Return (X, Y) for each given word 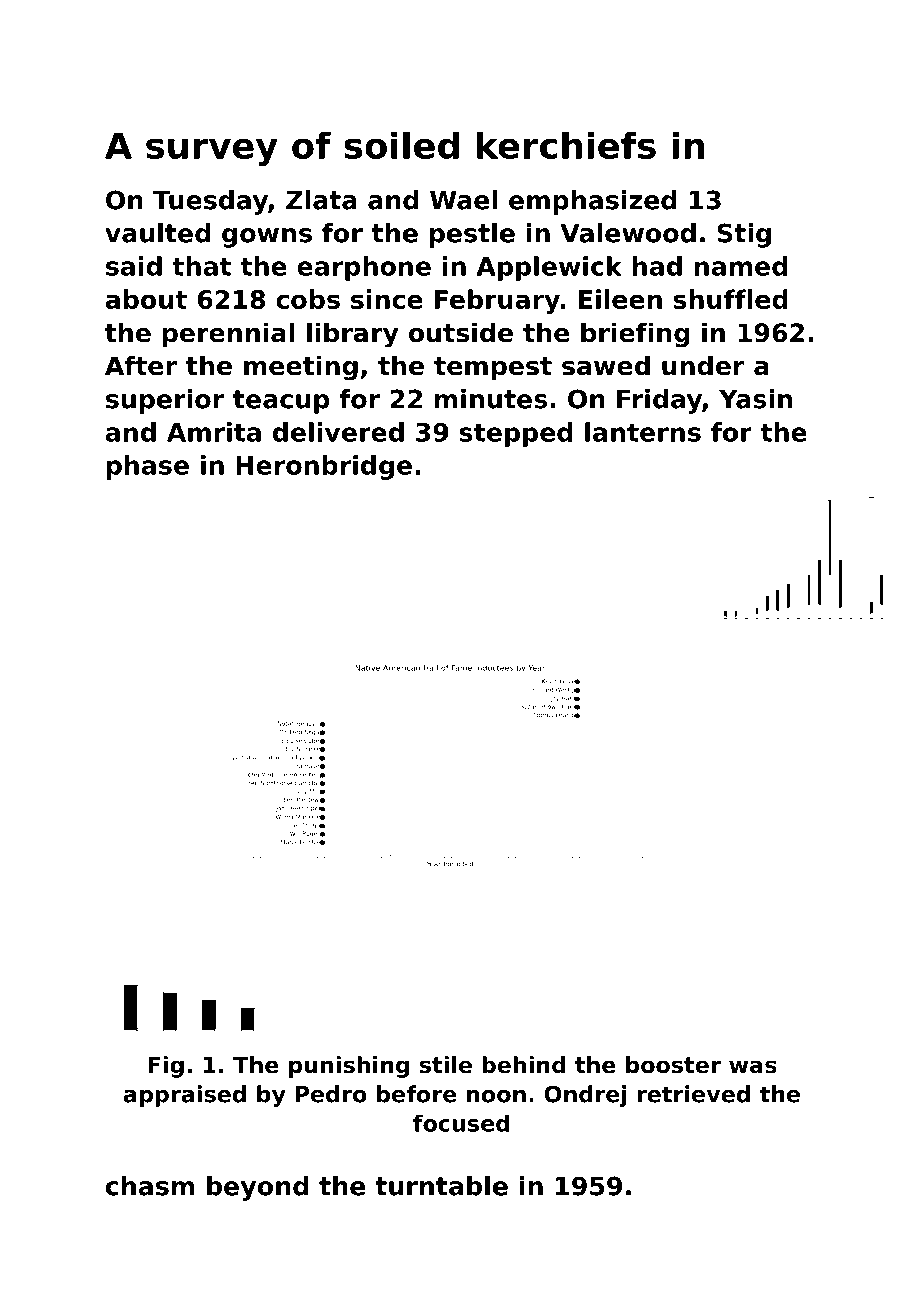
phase (148, 467)
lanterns (643, 432)
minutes (491, 399)
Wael (463, 200)
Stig (744, 235)
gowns (267, 238)
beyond (258, 1188)
